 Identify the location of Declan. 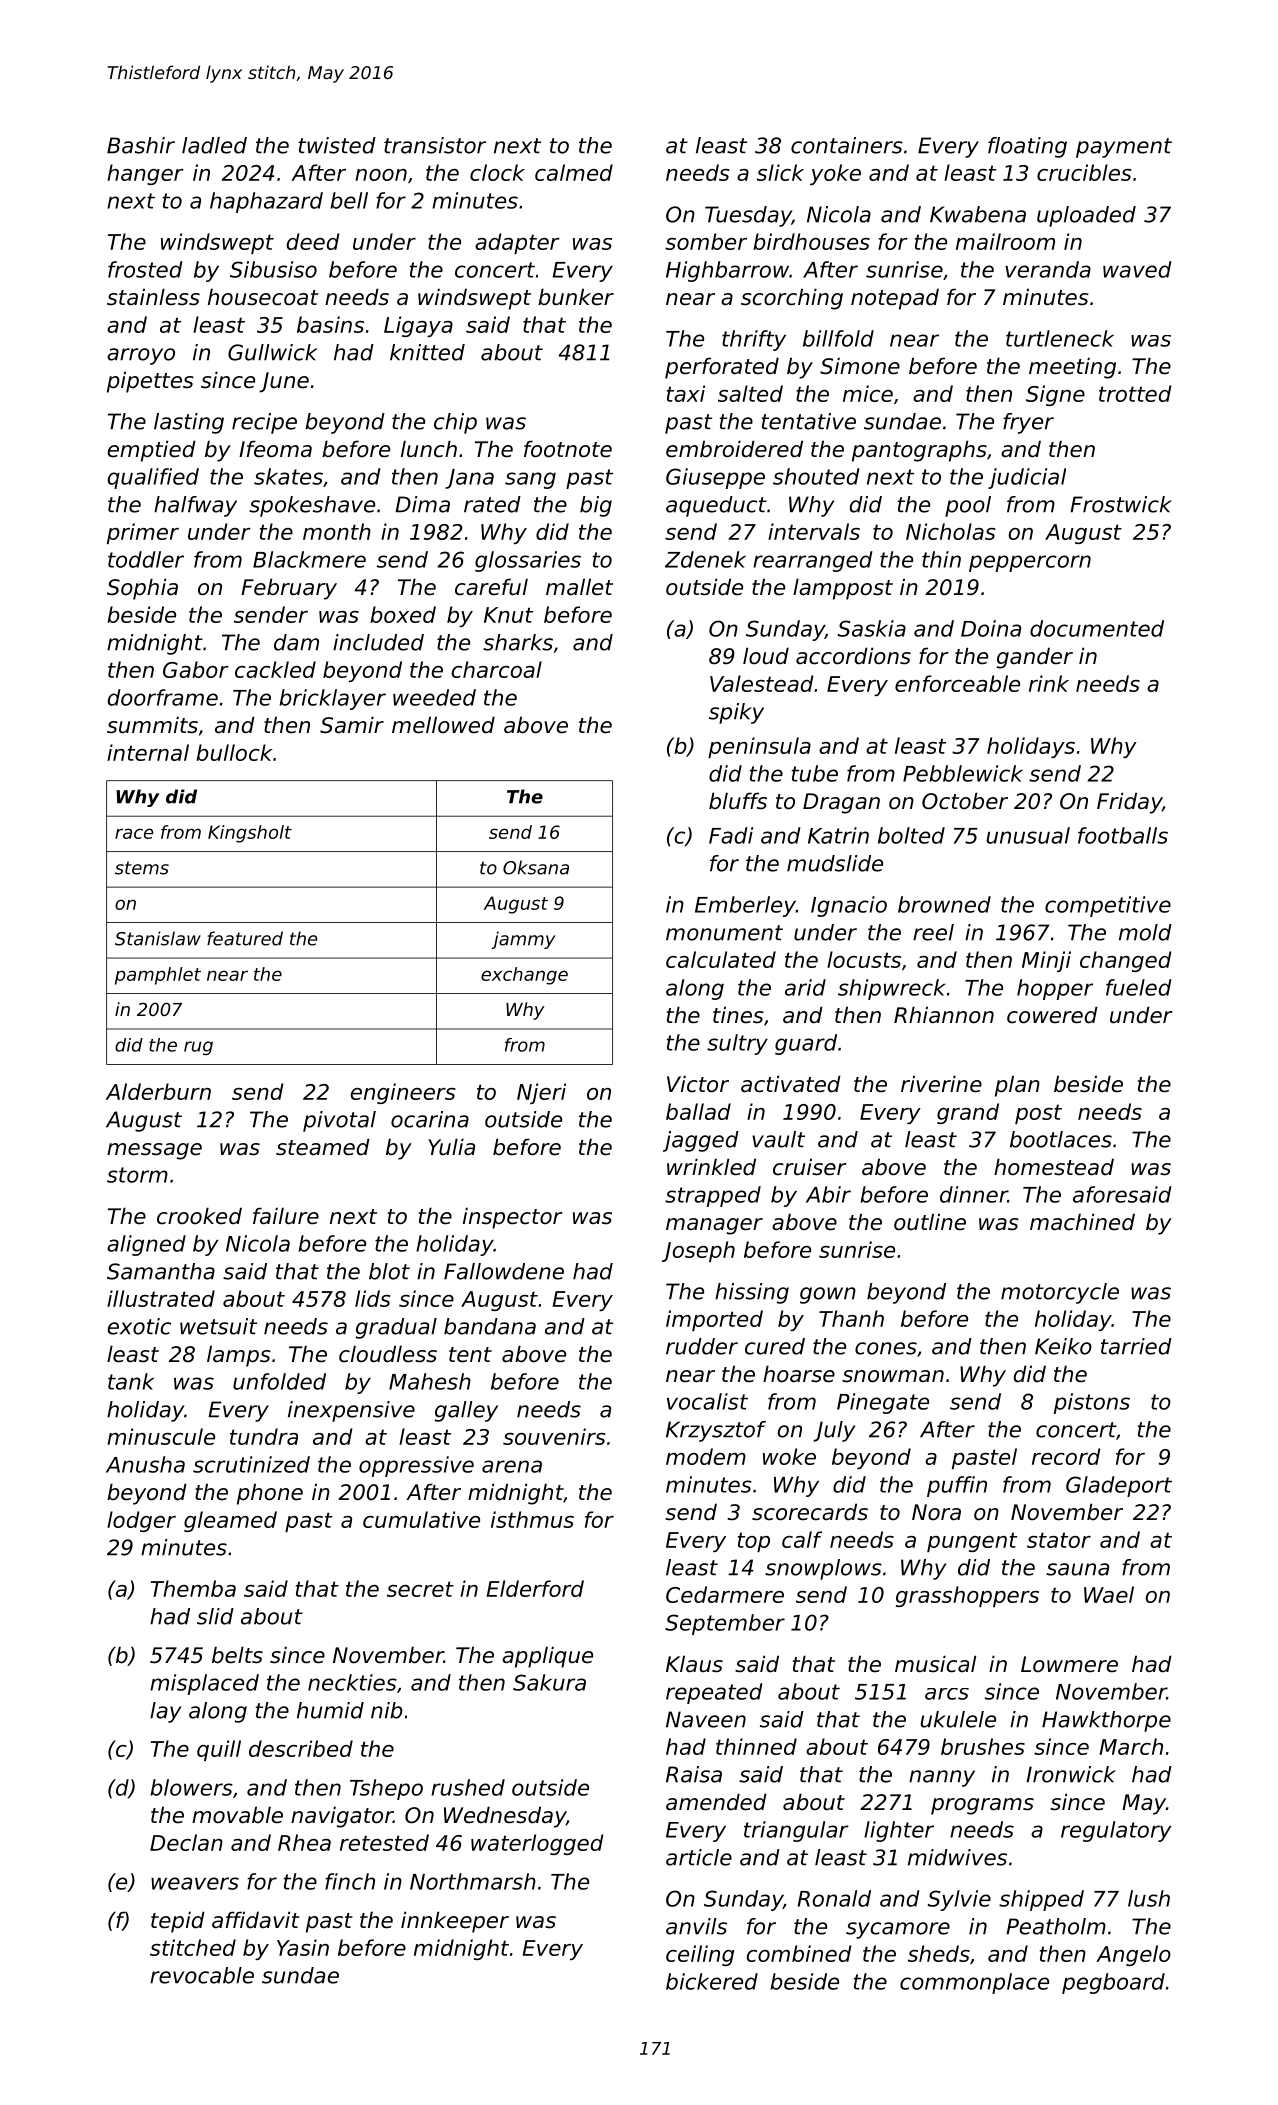
(186, 1842).
